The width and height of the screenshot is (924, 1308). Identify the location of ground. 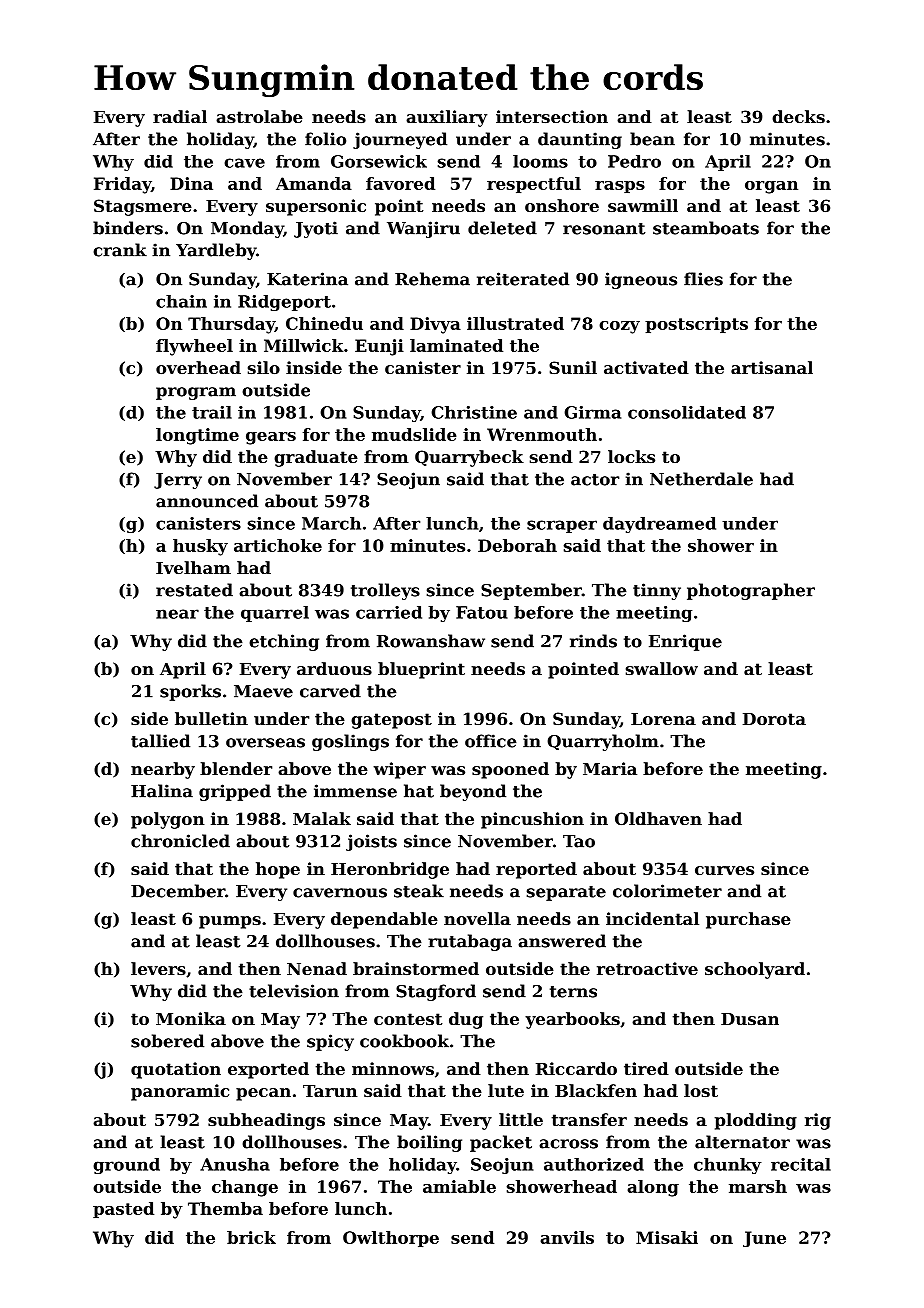
(126, 1166).
